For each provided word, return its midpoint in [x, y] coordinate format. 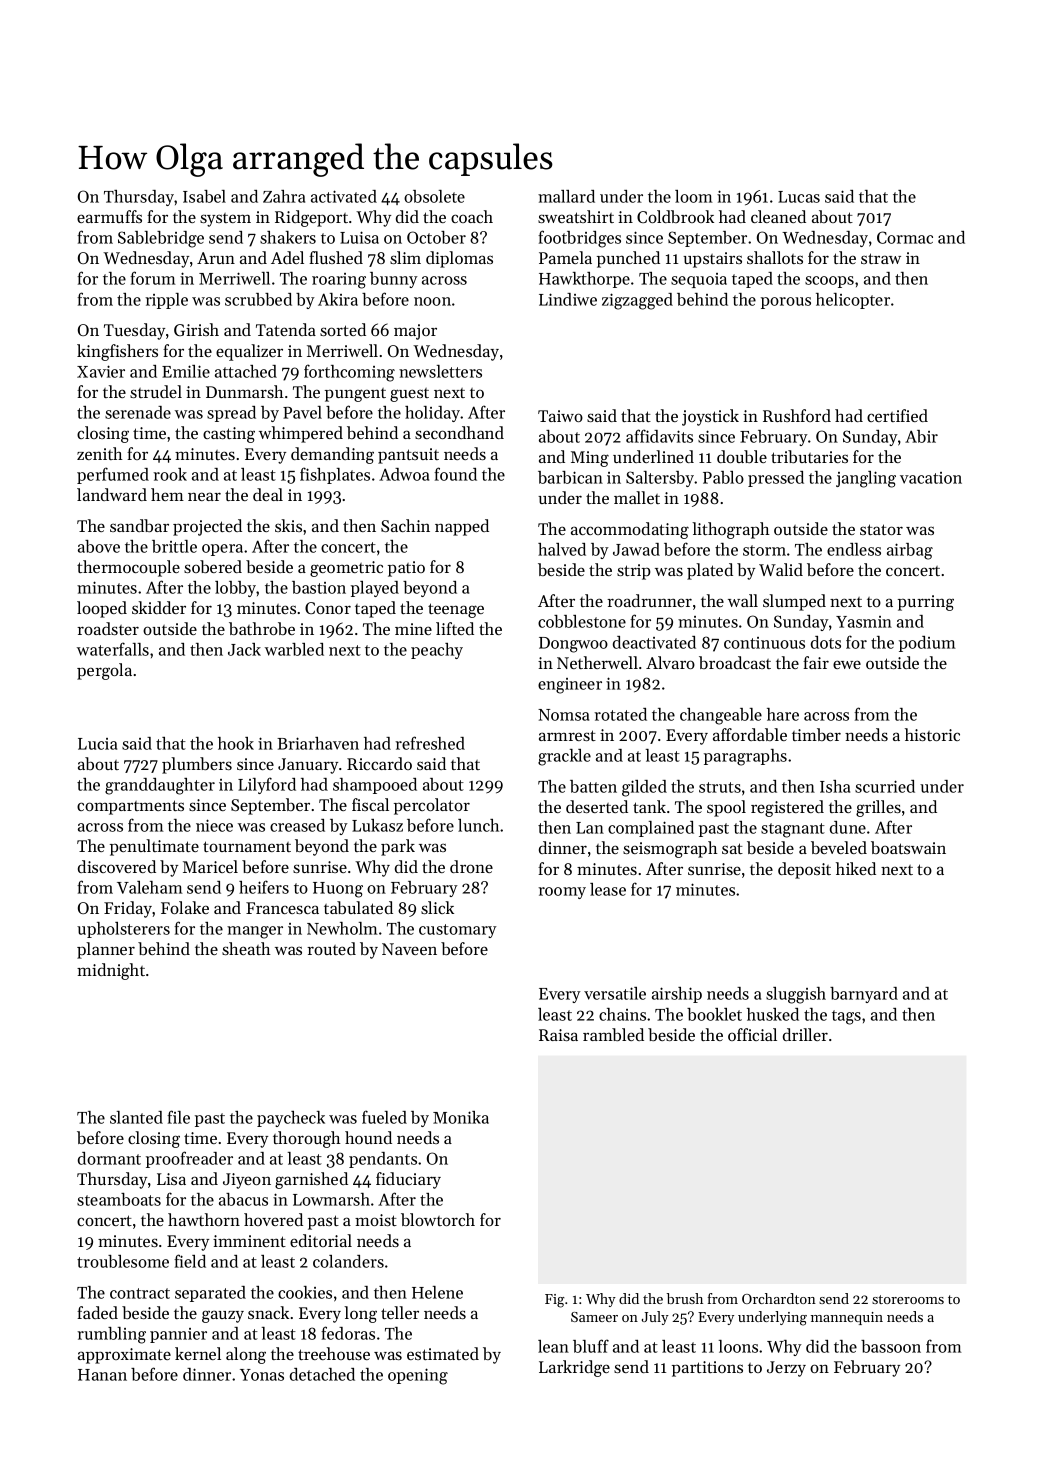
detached [322, 1374]
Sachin [405, 525]
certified [897, 415]
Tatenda [286, 329]
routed [331, 948]
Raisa [558, 1035]
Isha [835, 786]
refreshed [430, 743]
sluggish [796, 995]
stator [881, 529]
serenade [138, 412]
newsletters [440, 371]
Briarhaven [318, 743]
